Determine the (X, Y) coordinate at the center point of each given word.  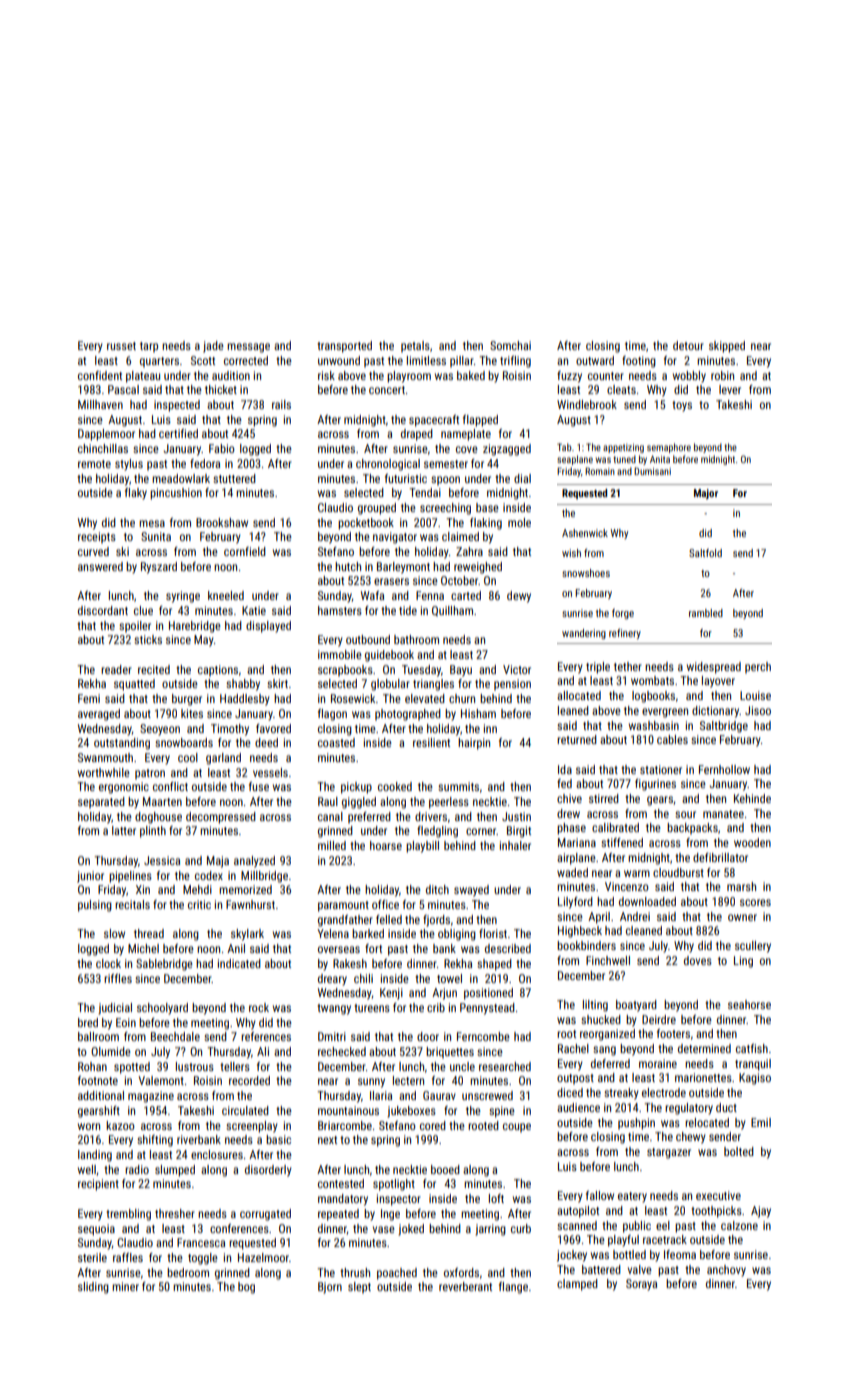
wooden (752, 842)
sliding (93, 1288)
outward (595, 360)
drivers (431, 816)
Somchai (510, 345)
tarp (149, 347)
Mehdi (197, 889)
